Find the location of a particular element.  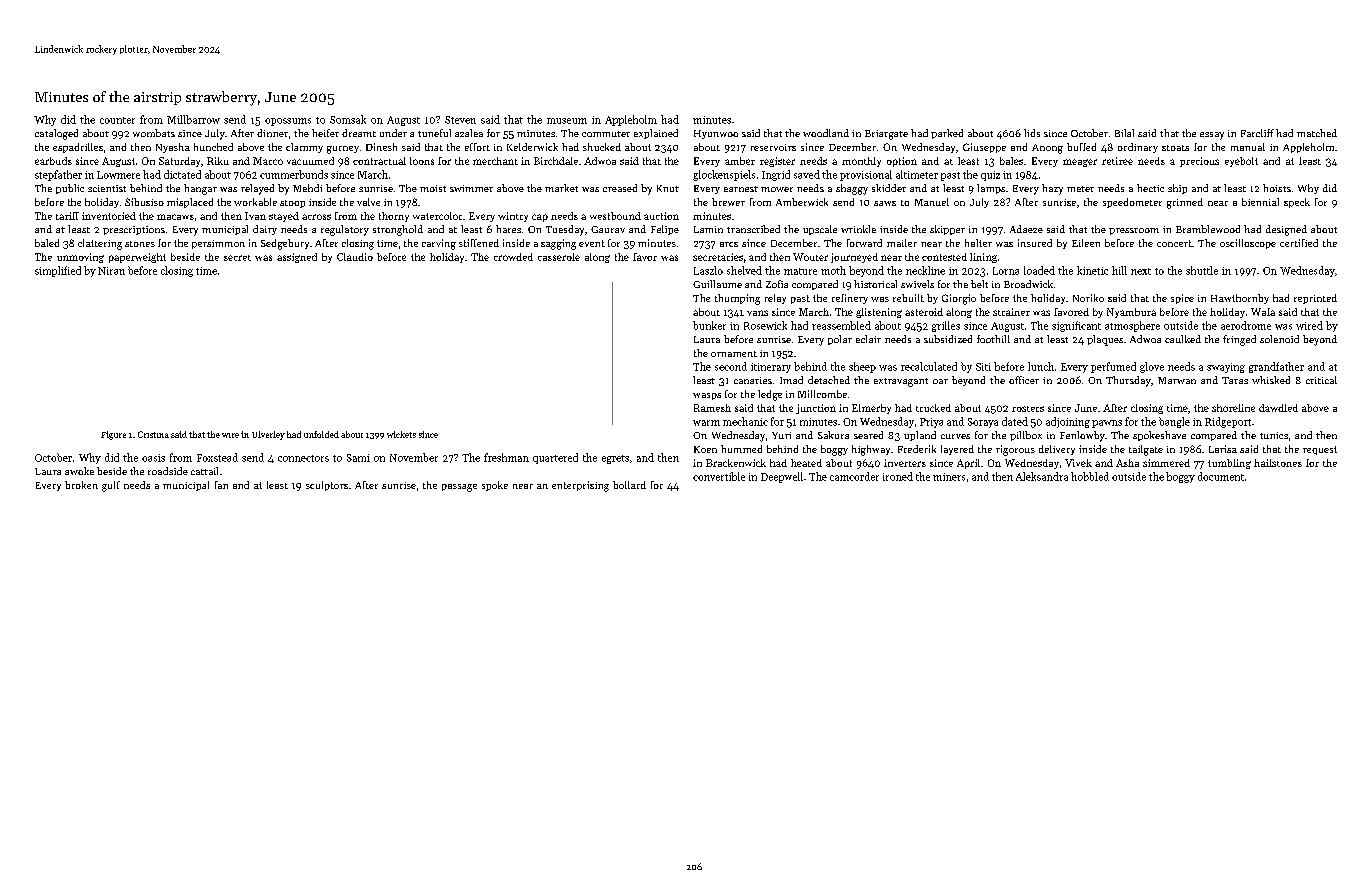

enterprising is located at coordinates (580, 486).
